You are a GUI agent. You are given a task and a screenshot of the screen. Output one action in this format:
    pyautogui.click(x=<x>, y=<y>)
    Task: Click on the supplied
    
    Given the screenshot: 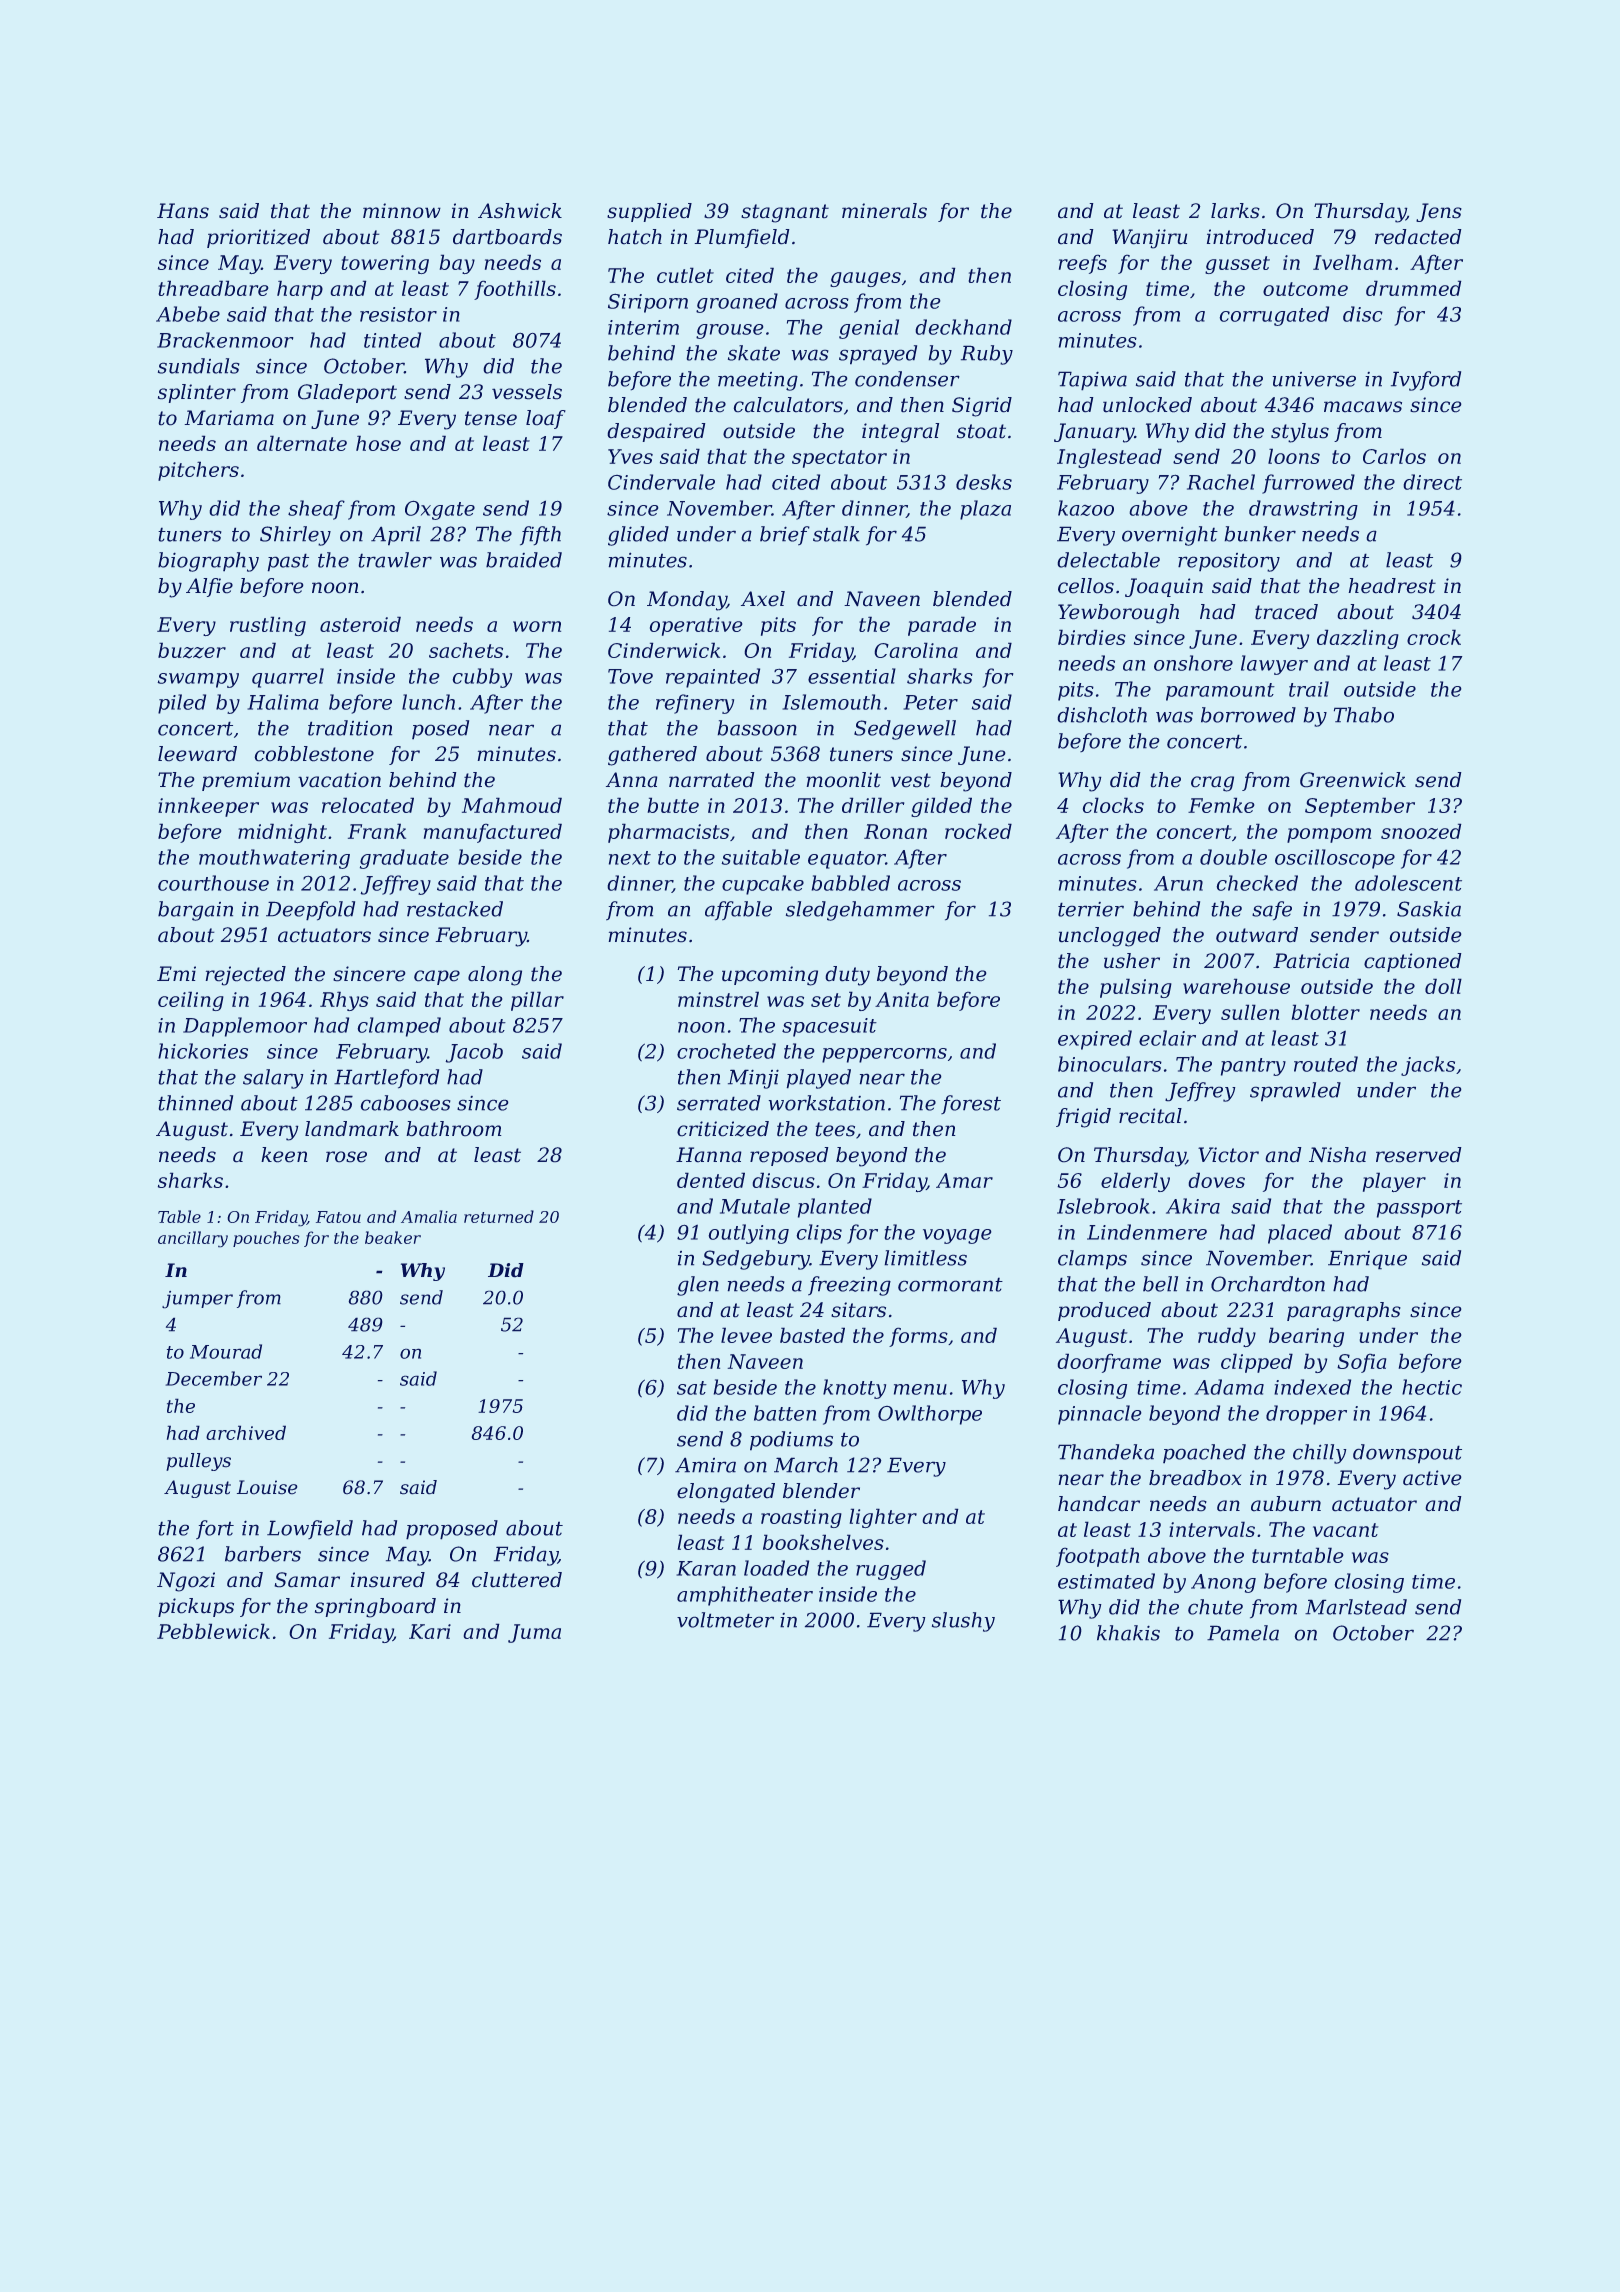 What is the action you would take?
    pyautogui.click(x=649, y=212)
